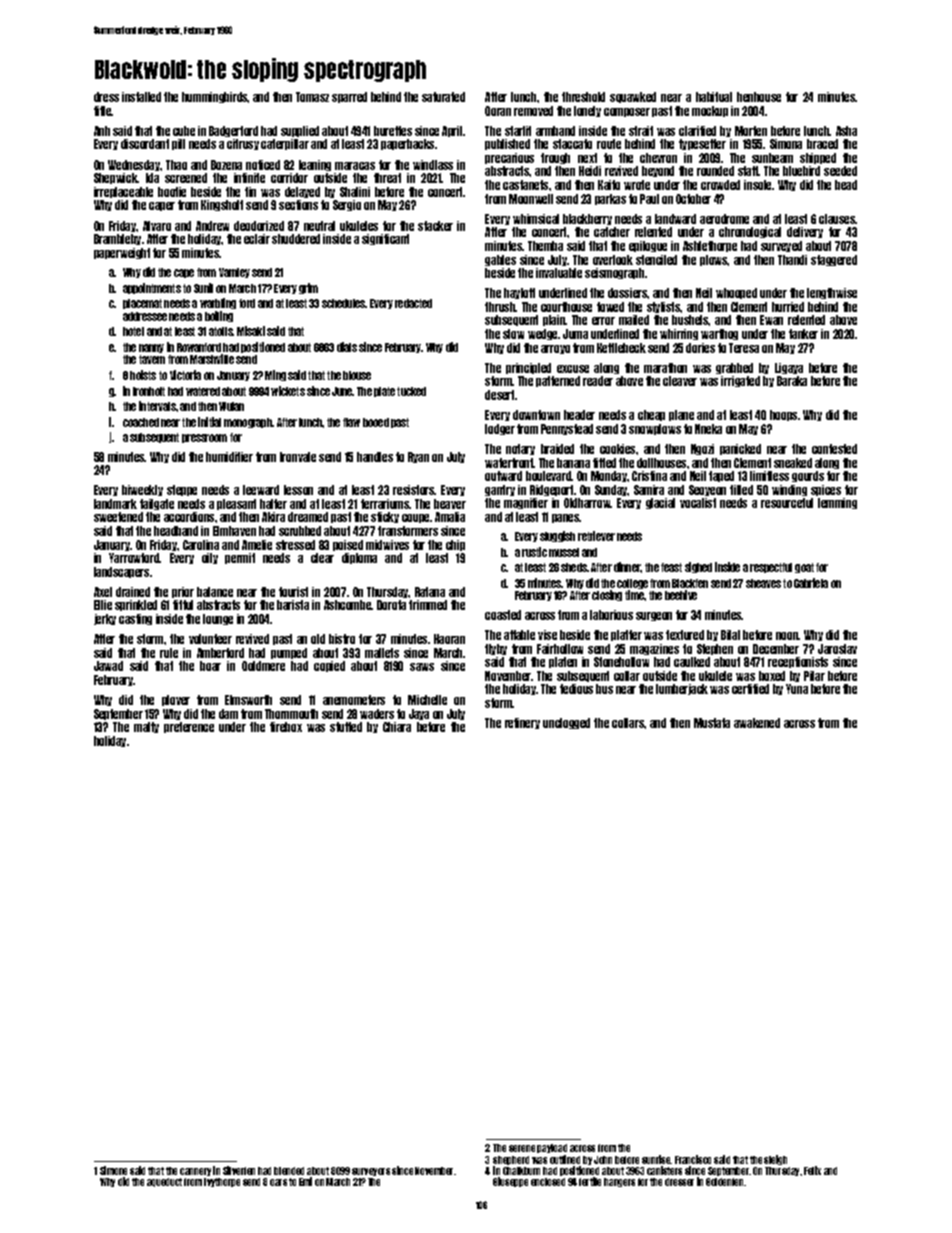  Describe the element at coordinates (239, 1170) in the image. I see `Silverfen` at that location.
